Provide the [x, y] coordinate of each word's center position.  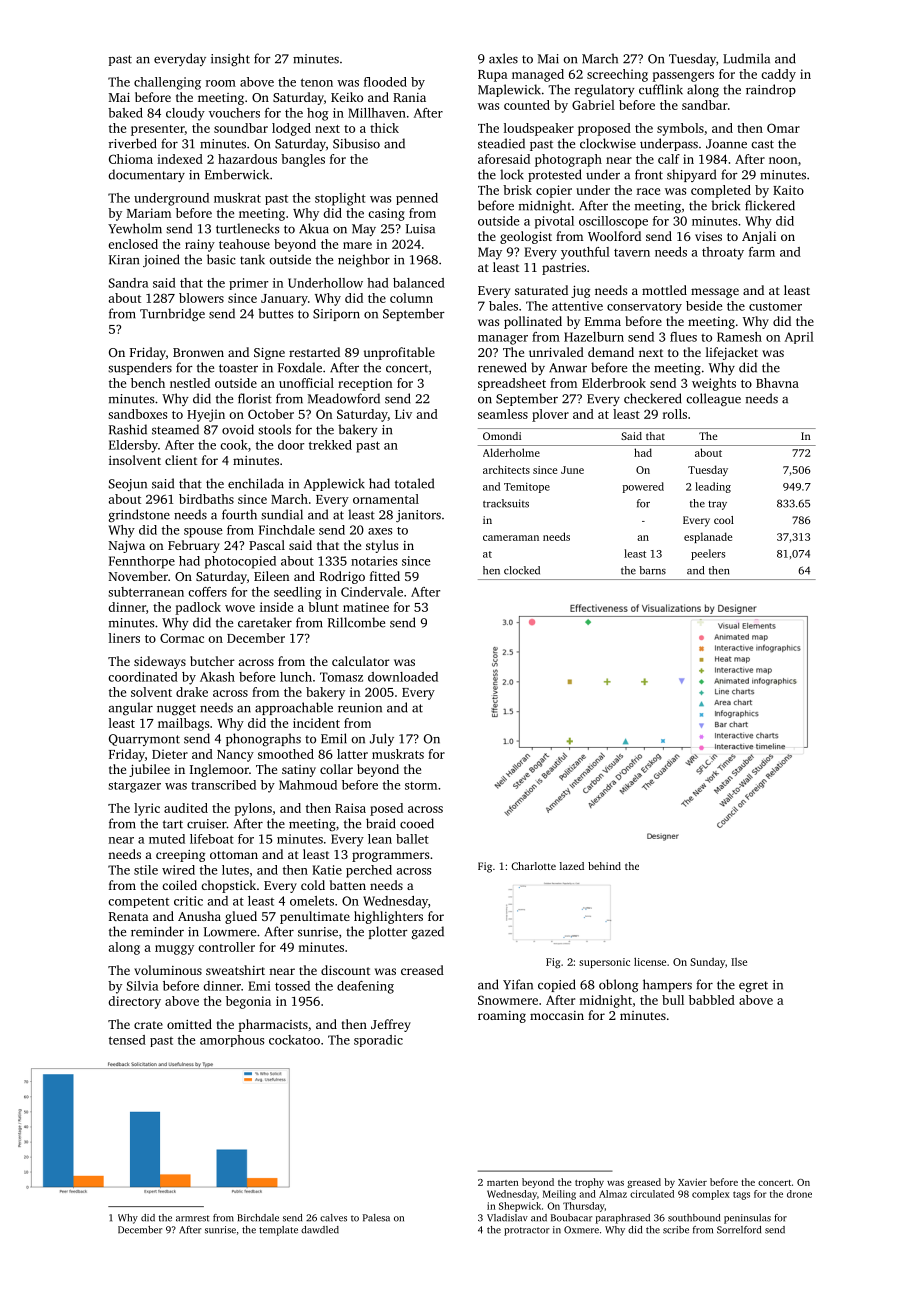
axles [503, 58]
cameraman [511, 538]
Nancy [235, 756]
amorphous [232, 1041]
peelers [708, 554]
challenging [167, 83]
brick [725, 205]
